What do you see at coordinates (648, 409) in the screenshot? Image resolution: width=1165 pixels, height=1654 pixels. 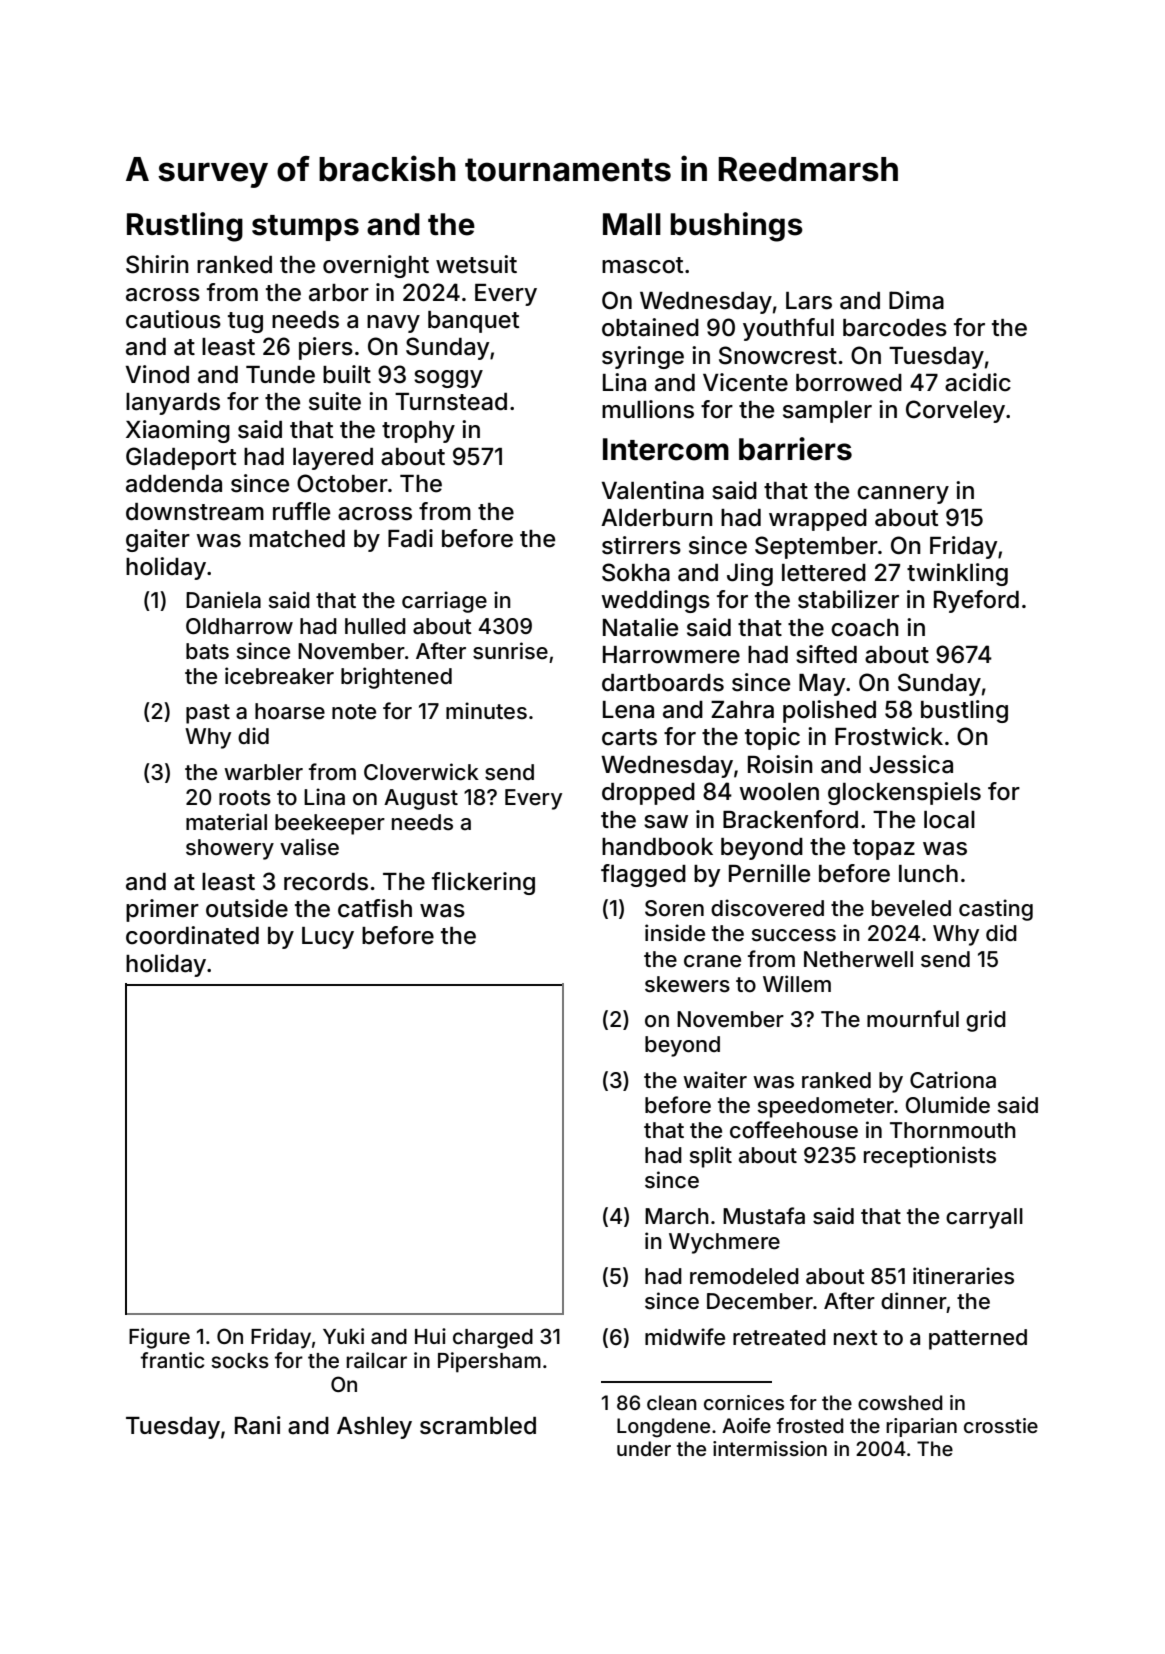 I see `mullions` at bounding box center [648, 409].
